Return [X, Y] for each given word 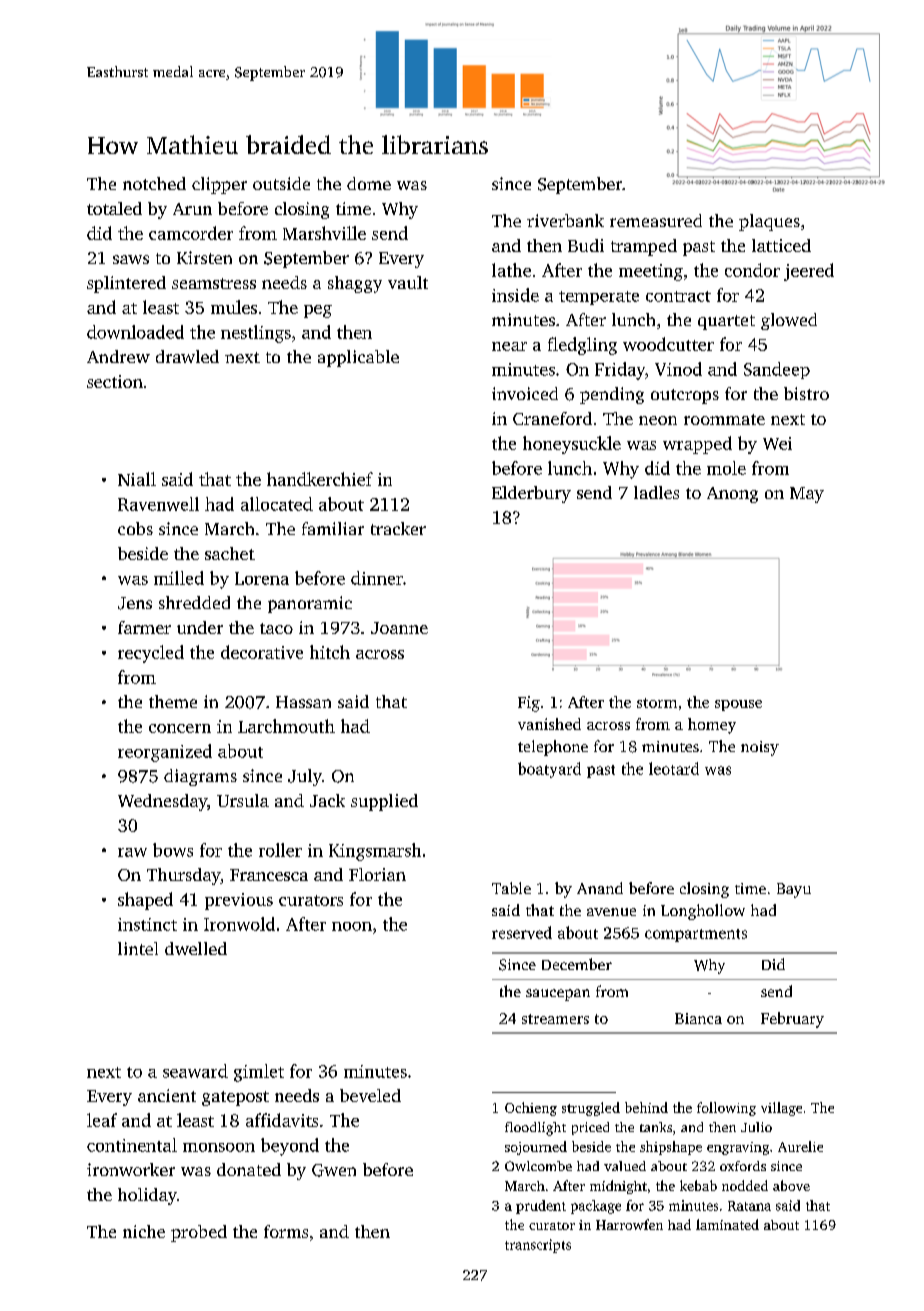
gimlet [259, 1073]
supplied [384, 802]
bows [173, 850]
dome [369, 183]
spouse [738, 705]
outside [281, 183]
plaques [769, 222]
